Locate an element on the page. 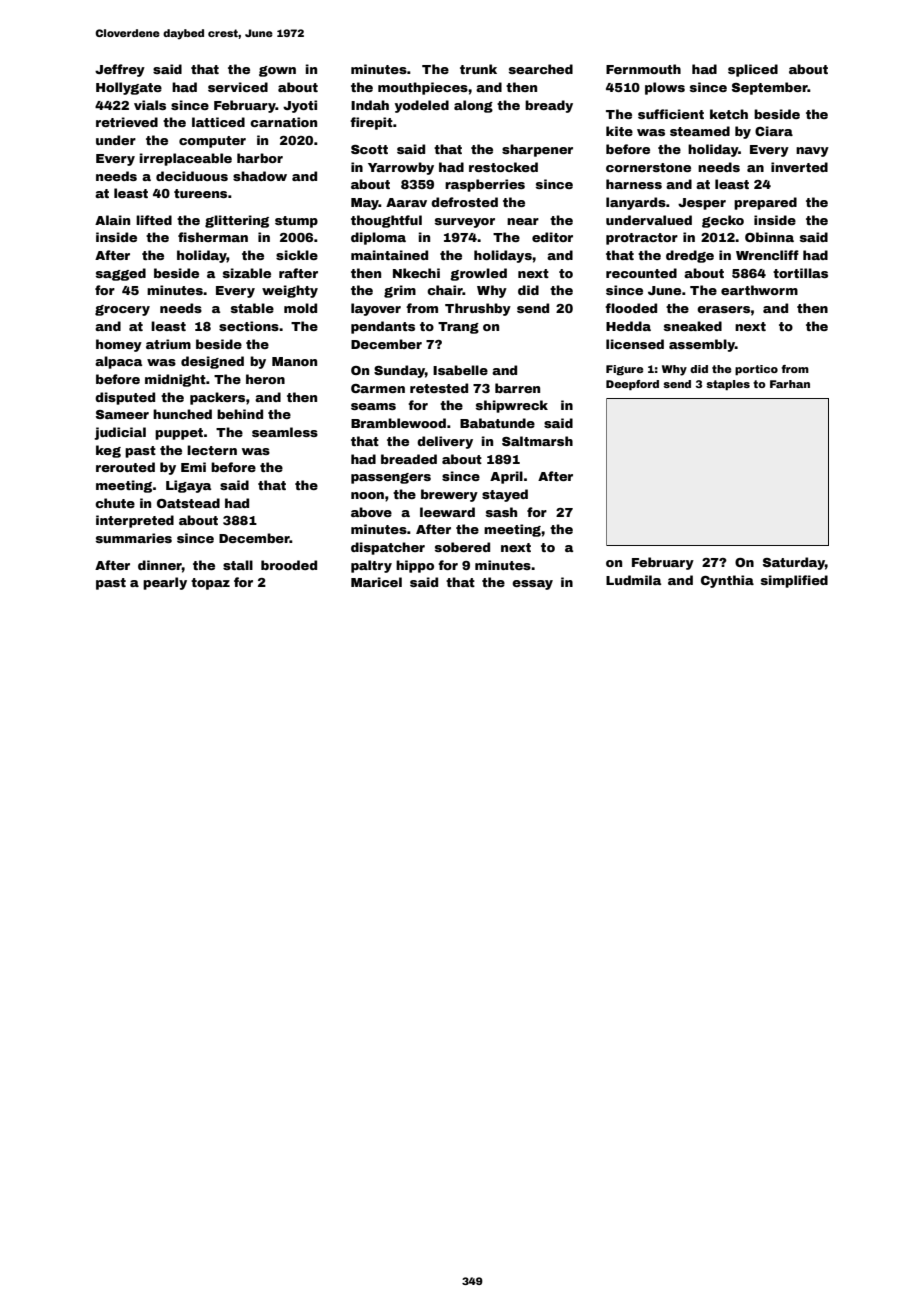 The image size is (924, 1308). grocery is located at coordinates (122, 310).
